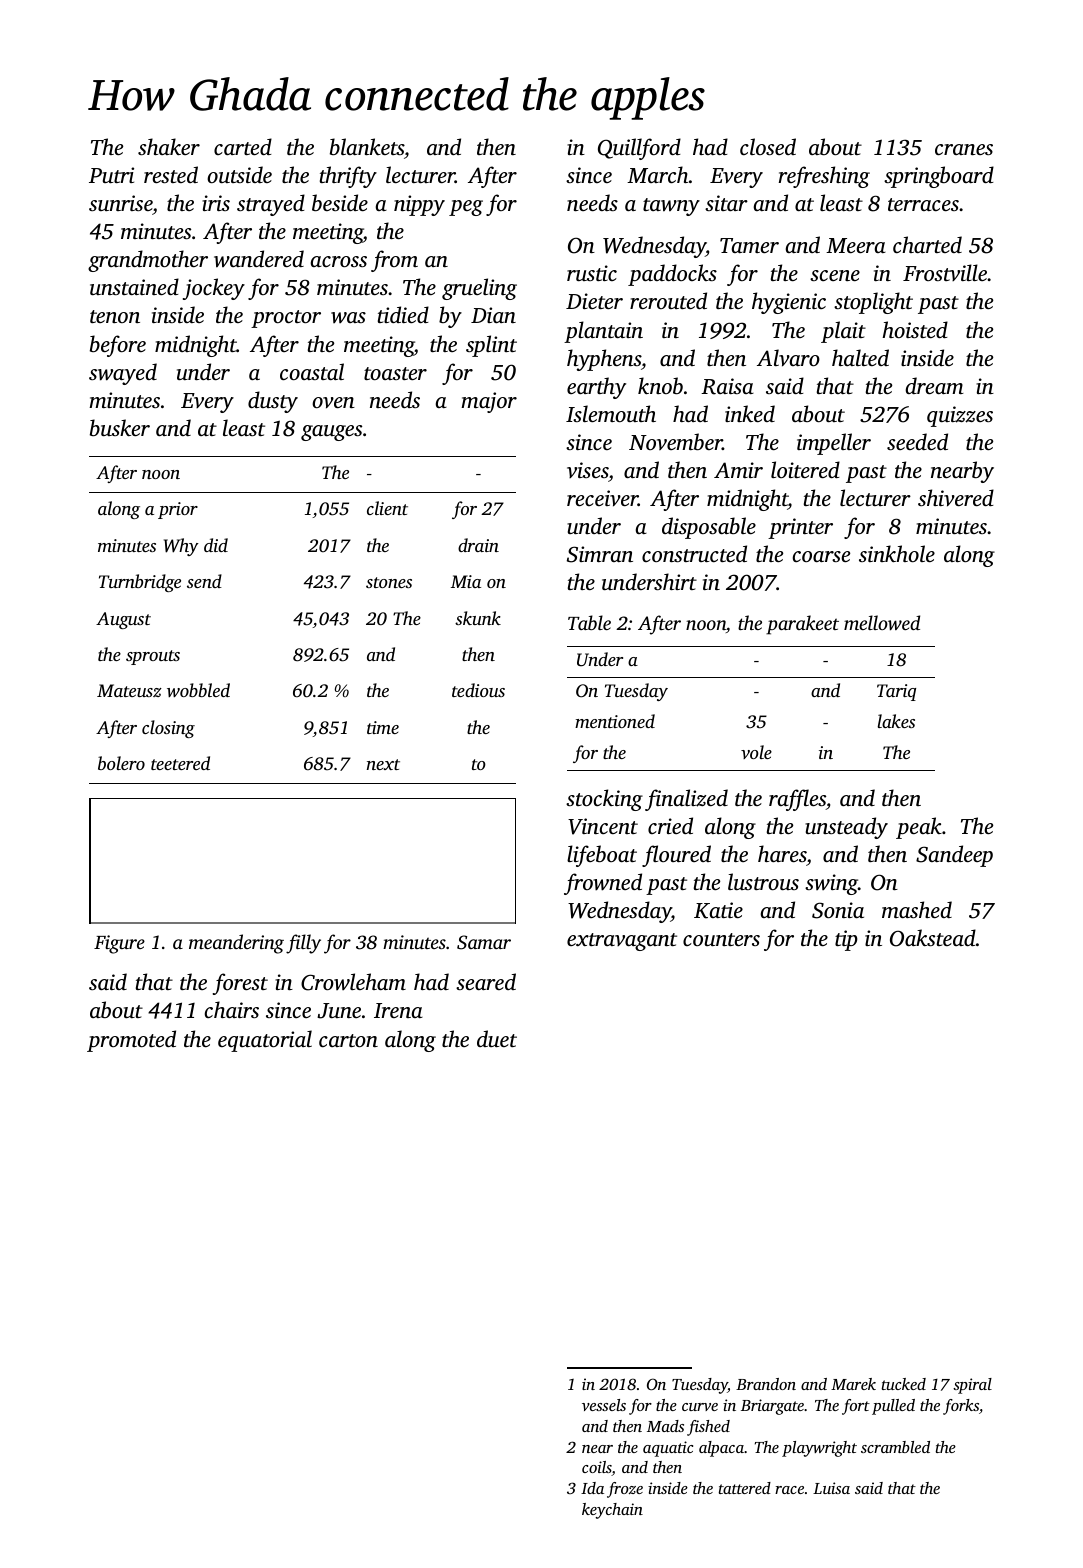  Describe the element at coordinates (120, 427) in the page. I see `busker` at that location.
